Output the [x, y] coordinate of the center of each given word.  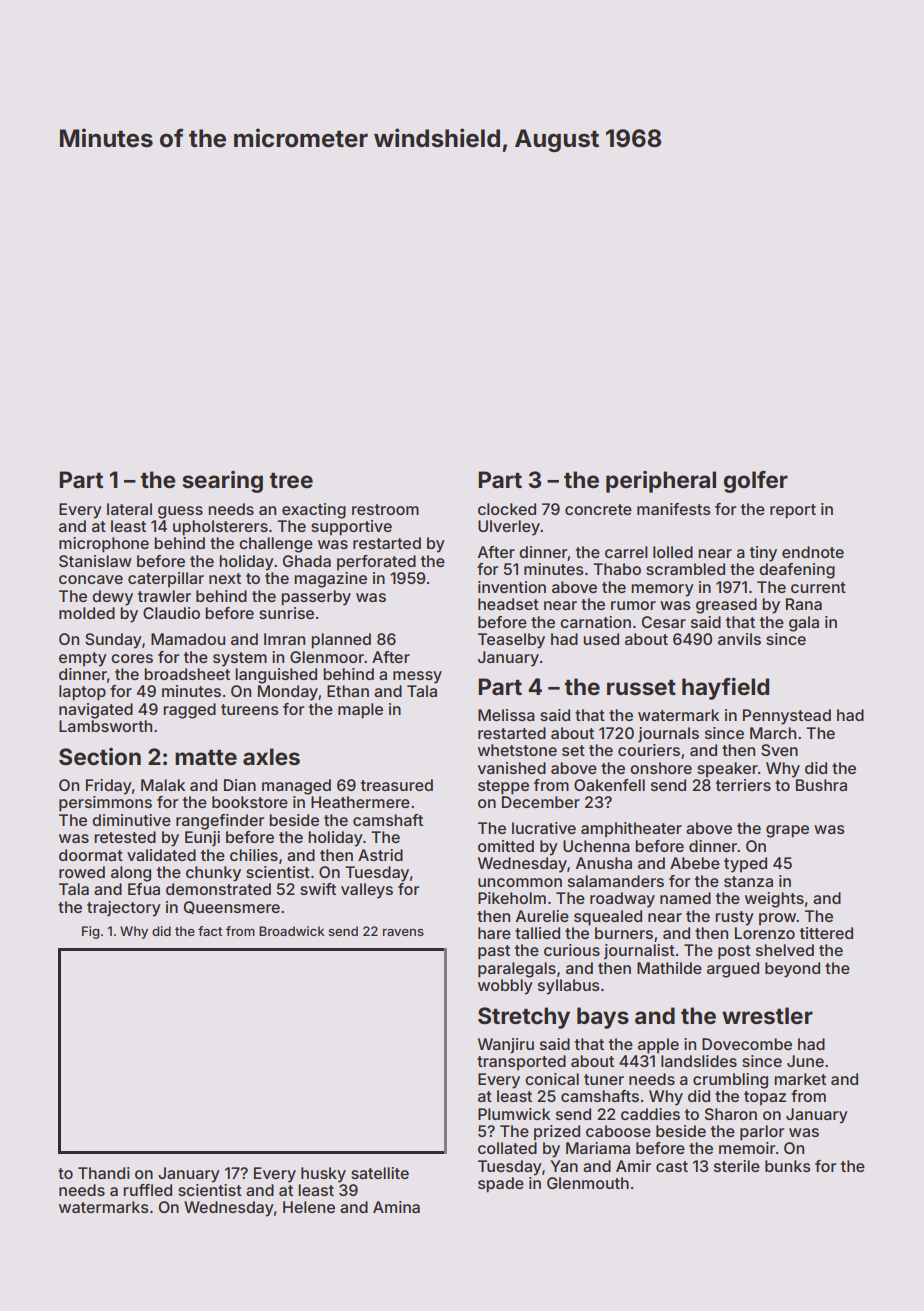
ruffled [147, 1190]
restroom [385, 509]
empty [83, 659]
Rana [804, 604]
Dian [240, 785]
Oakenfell [609, 785]
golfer [756, 482]
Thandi [104, 1173]
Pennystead [787, 717]
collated [507, 1148]
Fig [90, 932]
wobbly [505, 987]
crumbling [730, 1081]
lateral [129, 509]
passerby [316, 598]
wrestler [767, 1016]
